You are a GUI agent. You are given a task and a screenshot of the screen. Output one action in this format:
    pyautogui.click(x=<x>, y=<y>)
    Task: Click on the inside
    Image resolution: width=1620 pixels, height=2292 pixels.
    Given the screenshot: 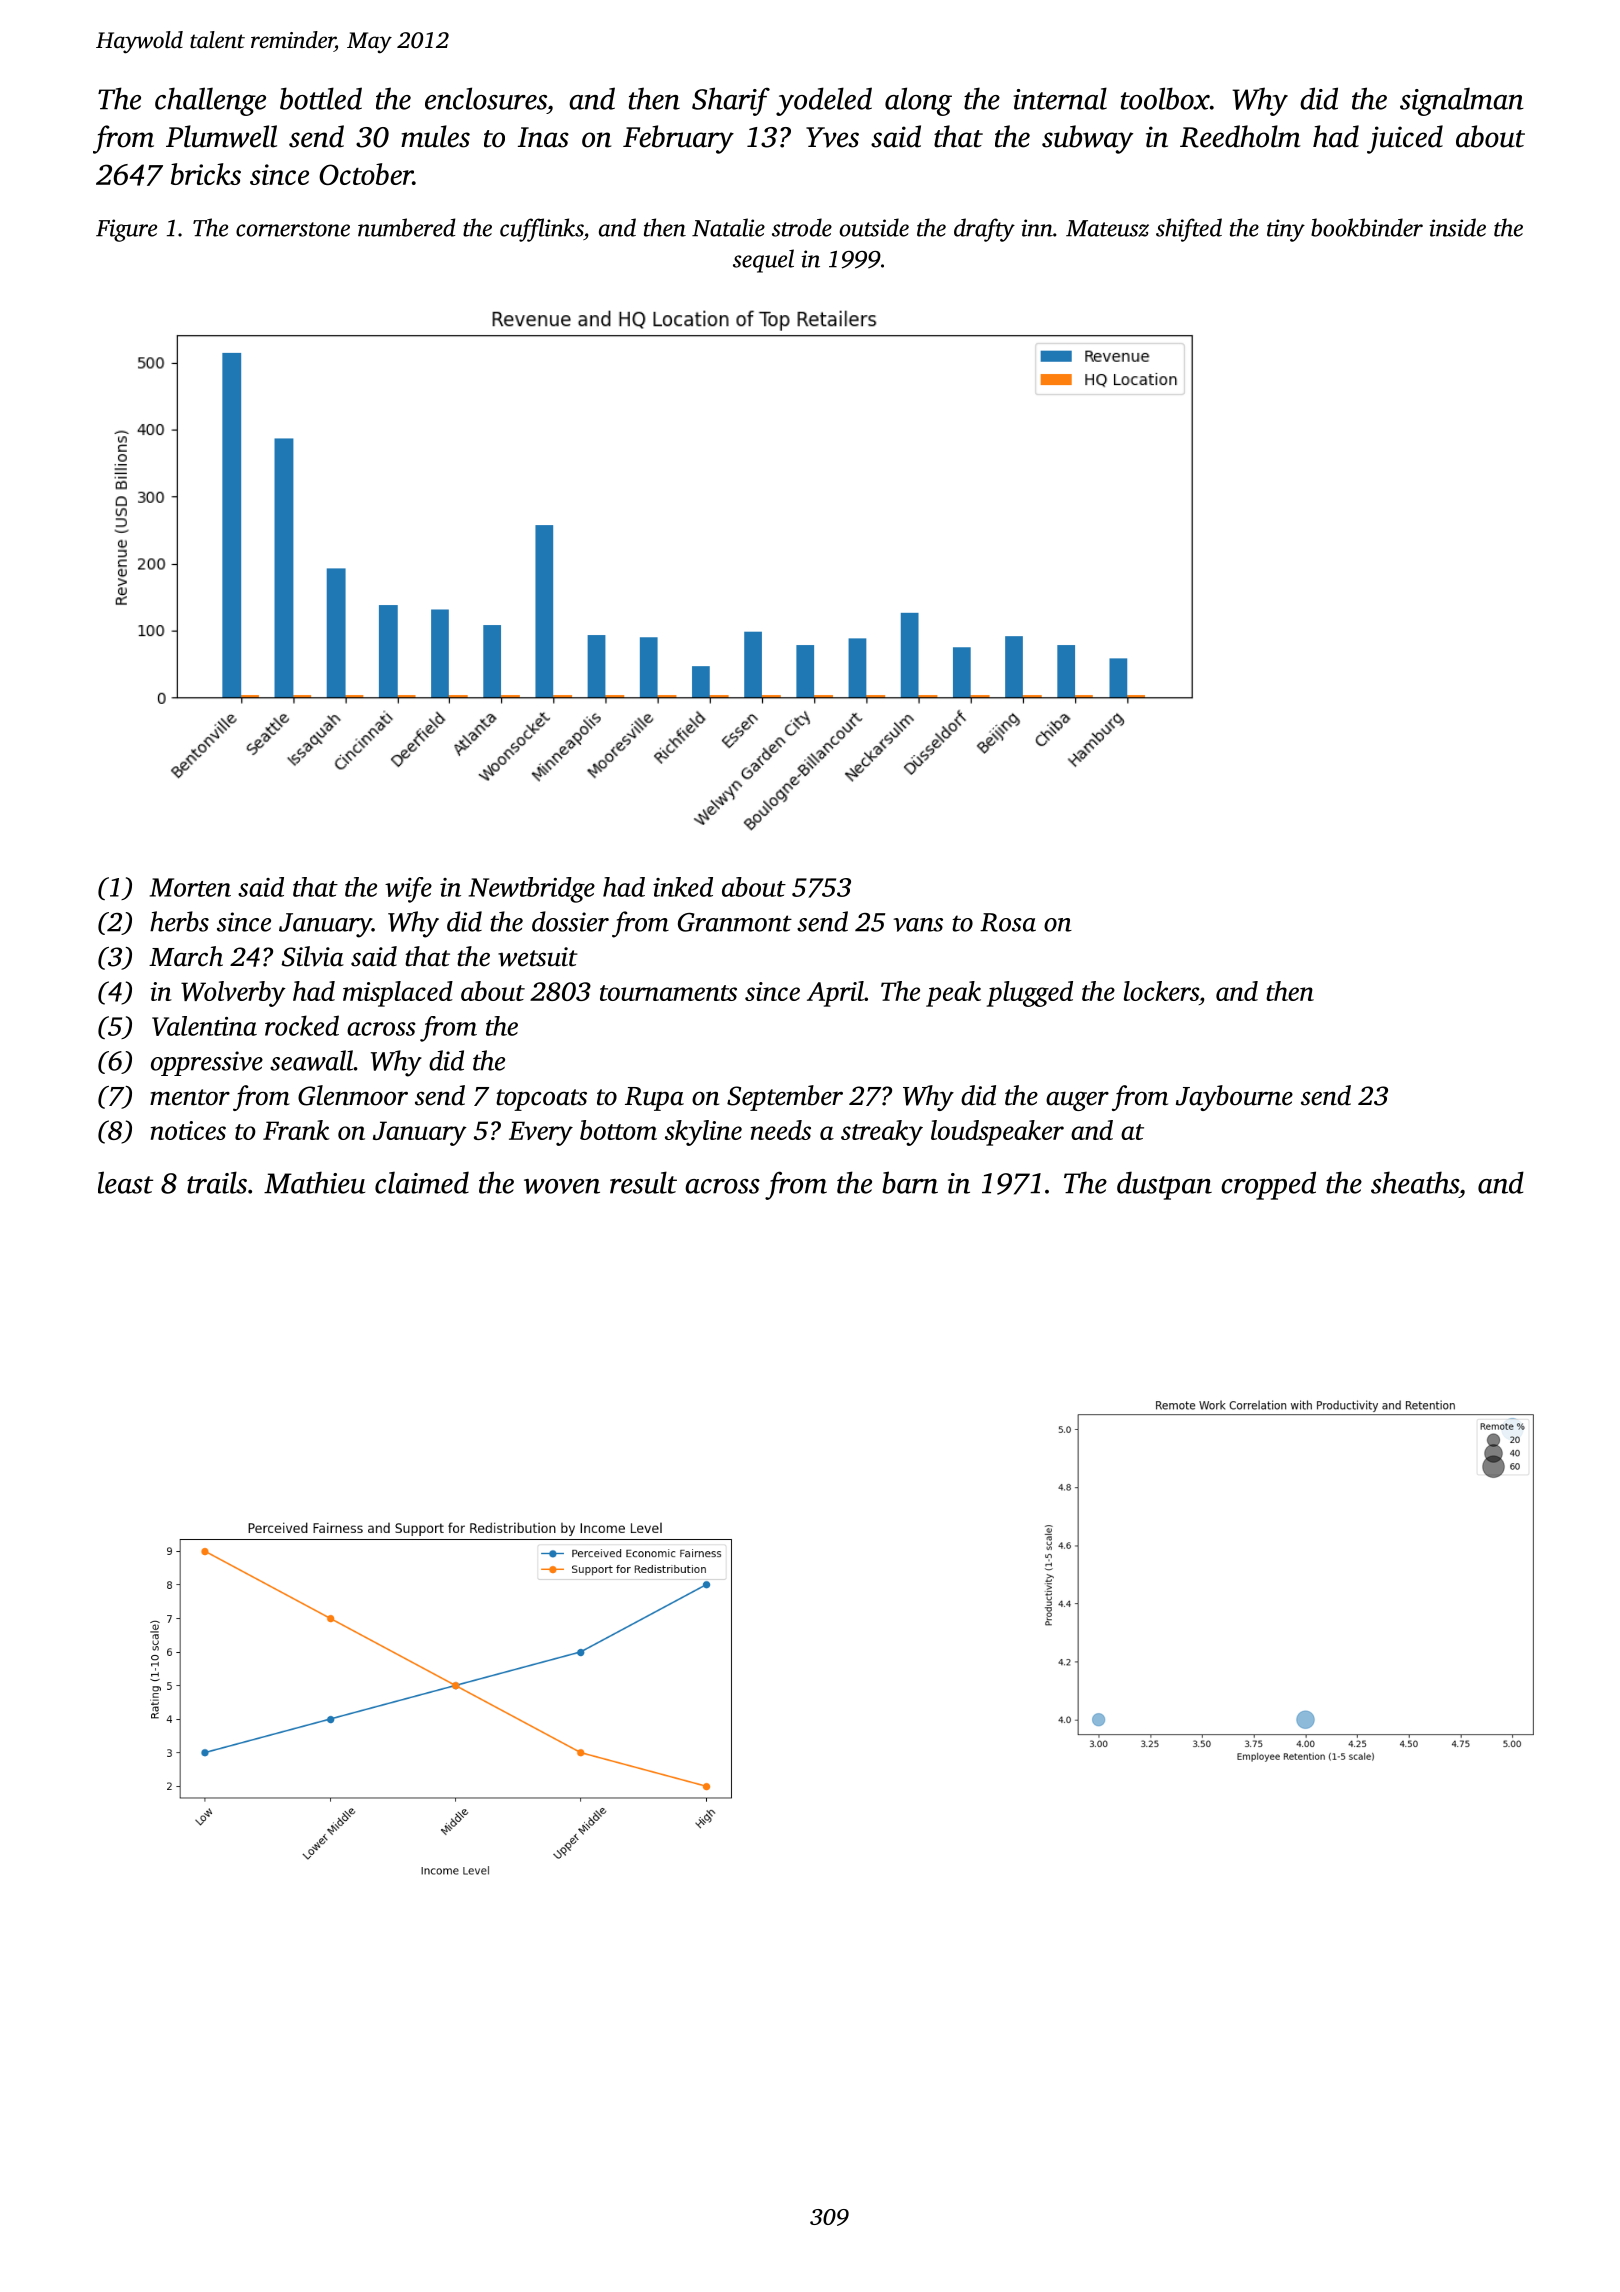 What is the action you would take?
    pyautogui.click(x=1457, y=227)
